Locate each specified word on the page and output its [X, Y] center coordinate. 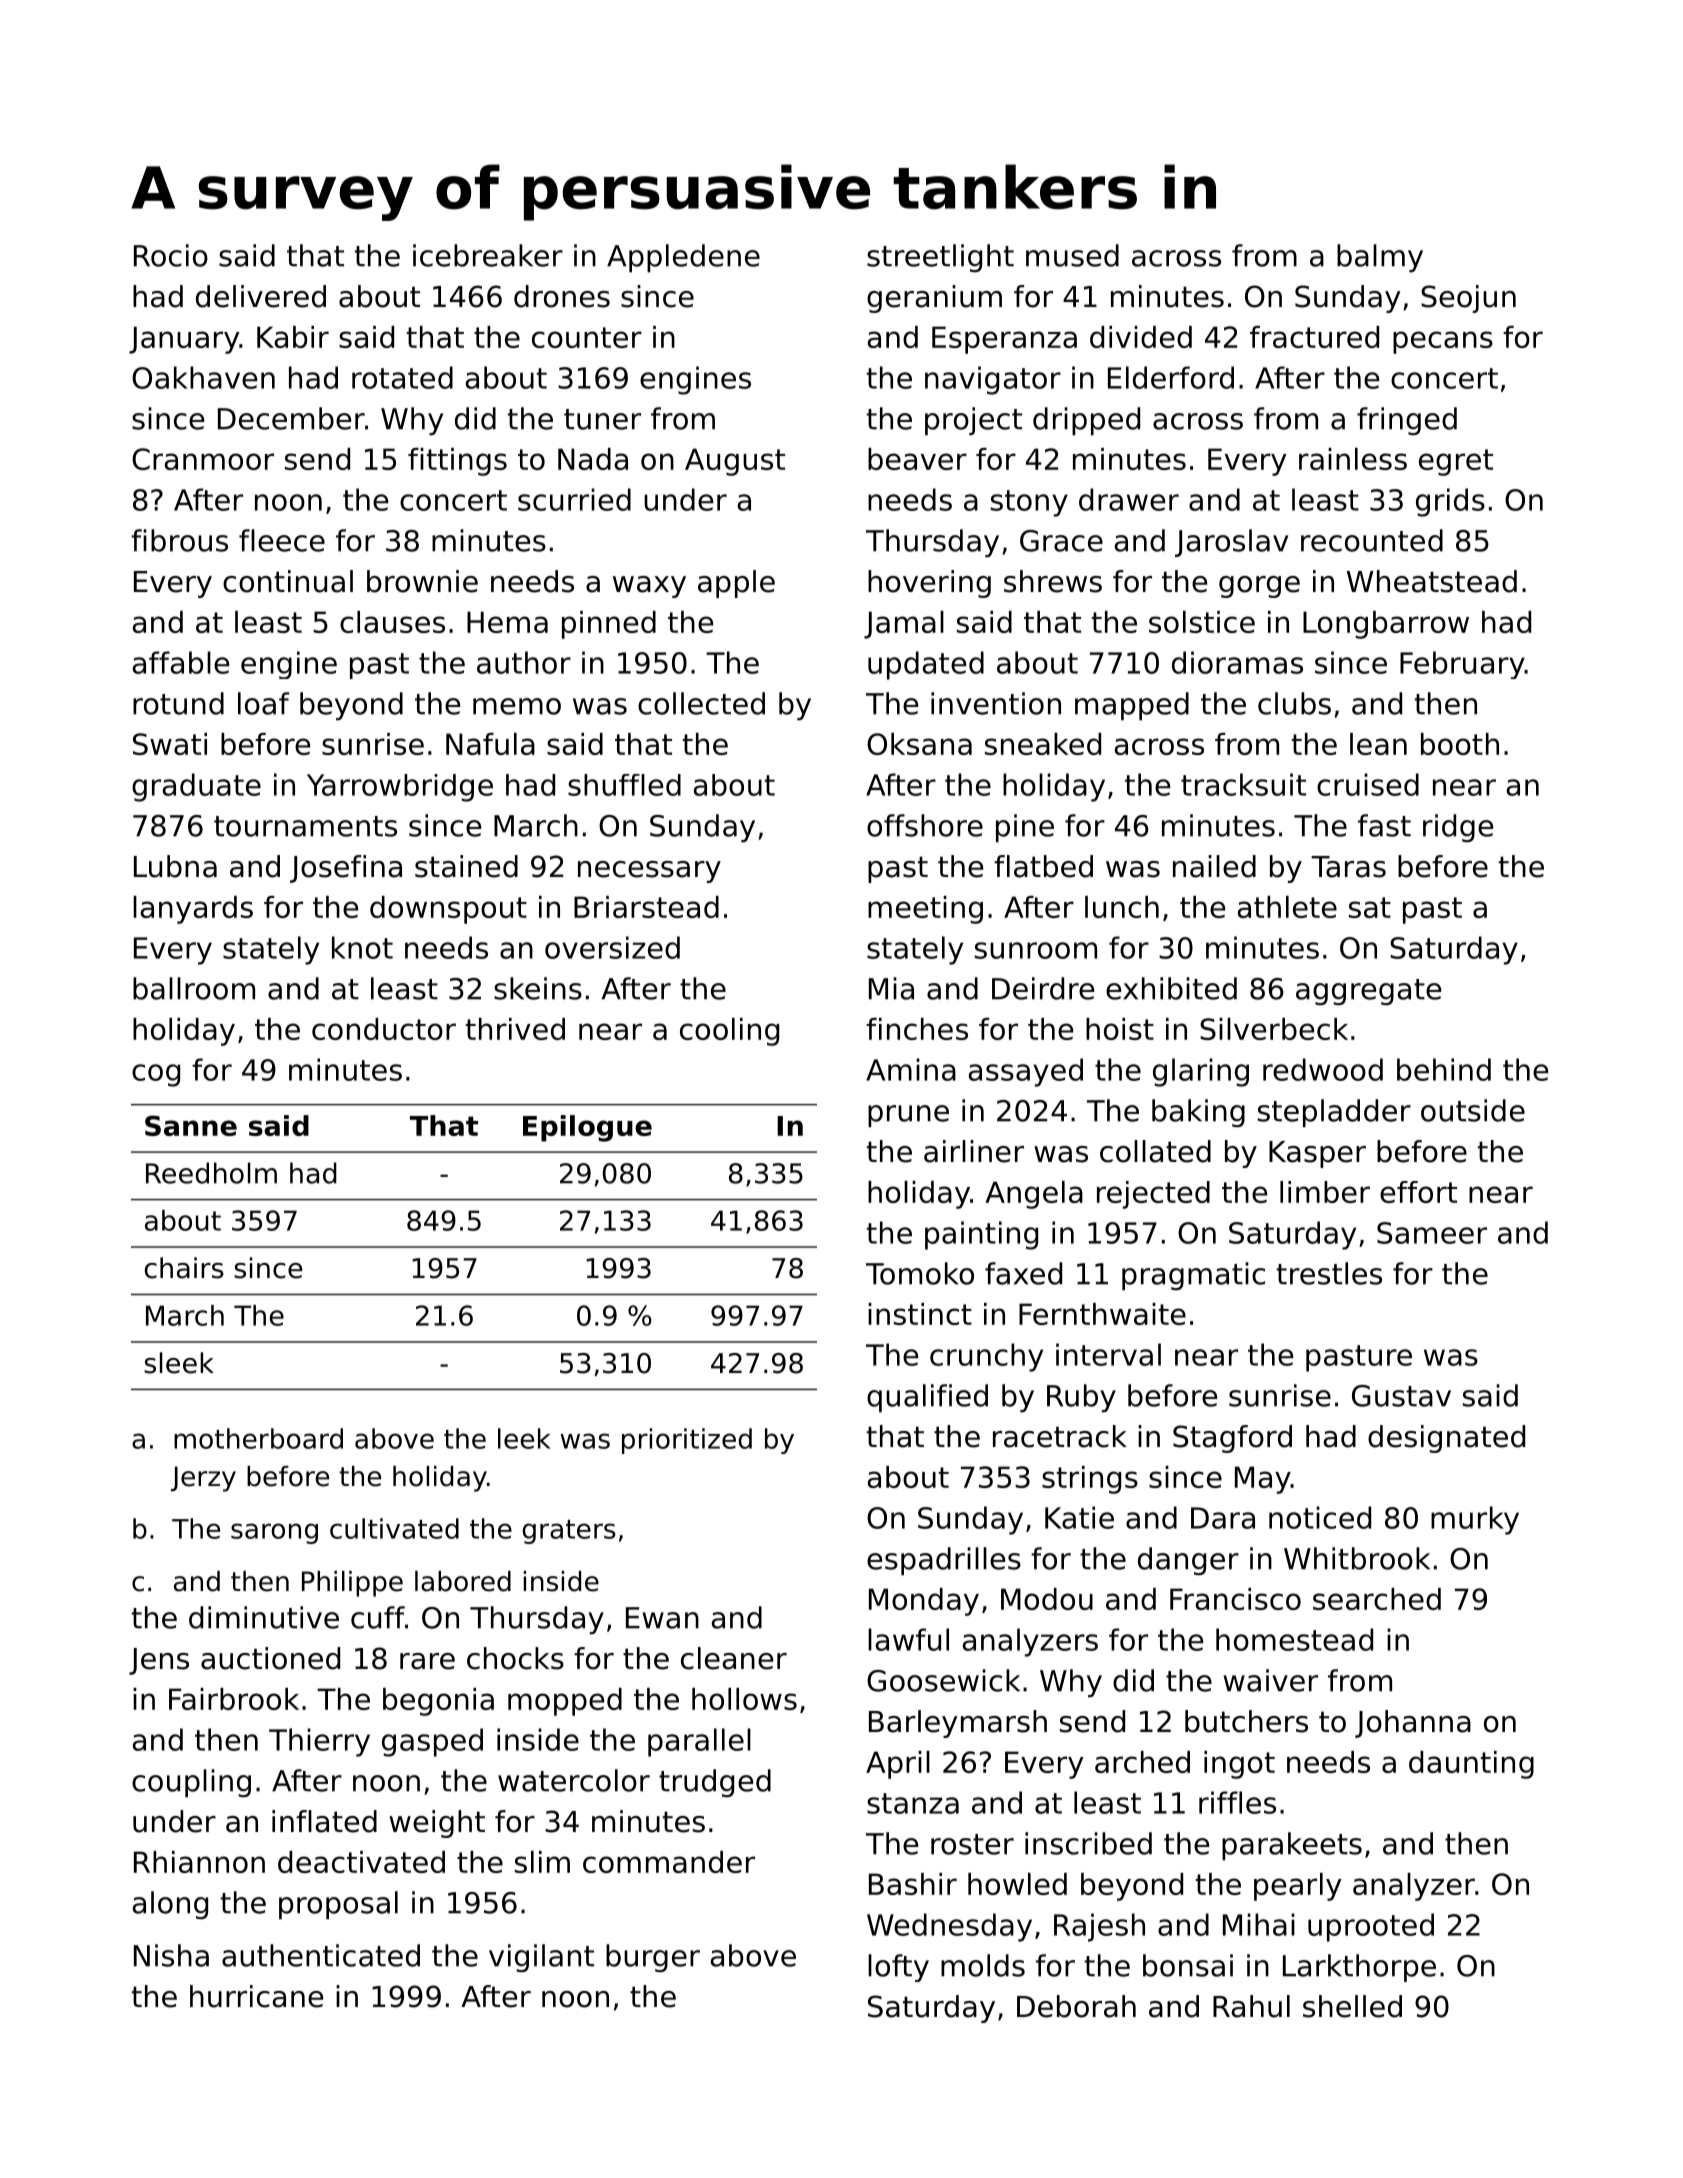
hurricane [256, 1996]
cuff [378, 1617]
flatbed [1043, 866]
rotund [178, 703]
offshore [925, 825]
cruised [1368, 784]
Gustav [1401, 1396]
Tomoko [920, 1273]
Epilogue [587, 1128]
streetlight [940, 258]
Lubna [175, 866]
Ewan [662, 1618]
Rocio [171, 255]
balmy [1380, 258]
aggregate [1368, 992]
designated [1446, 1439]
